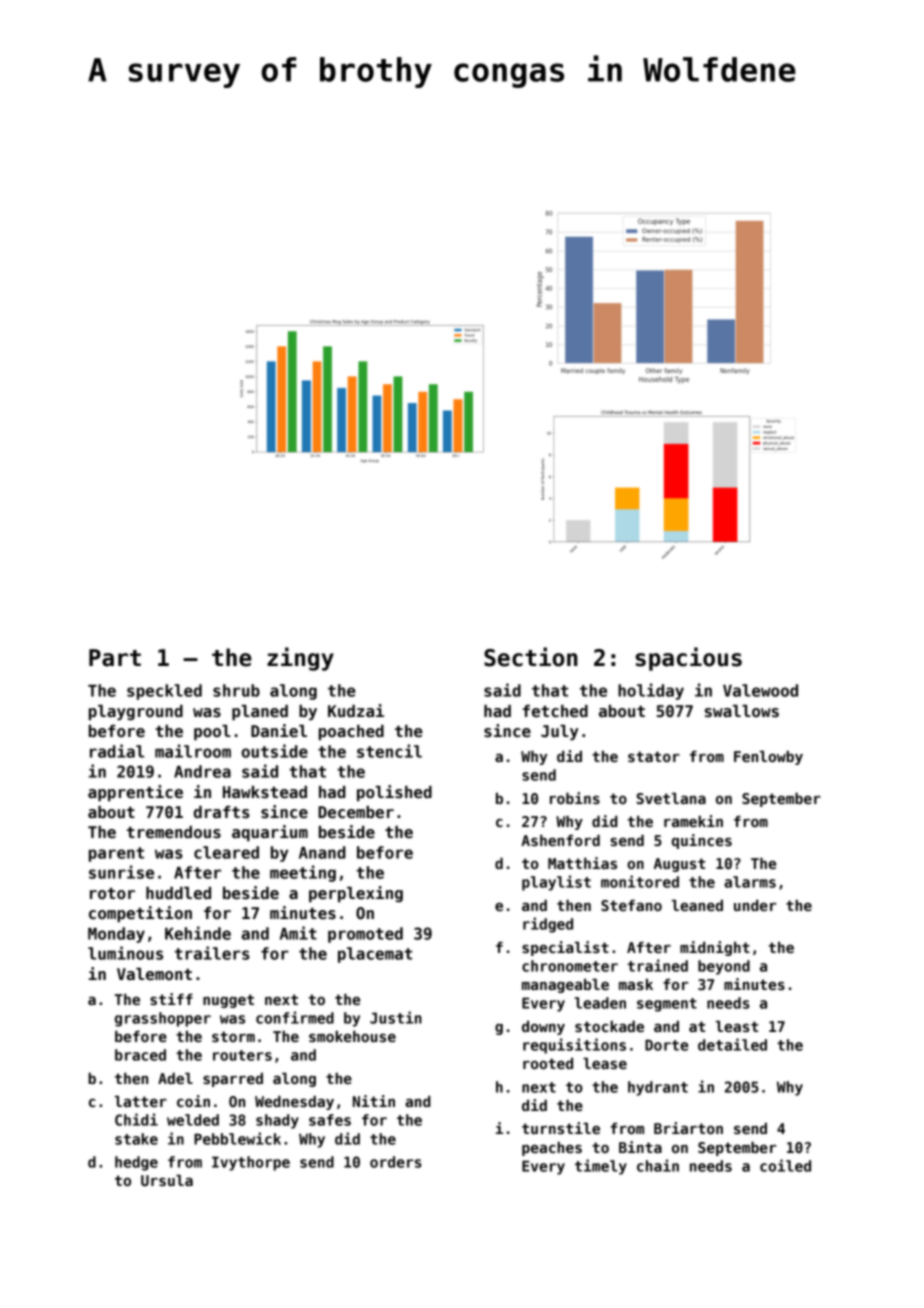 This image has width=924, height=1308. I want to click on Pebblewick, so click(237, 1138).
